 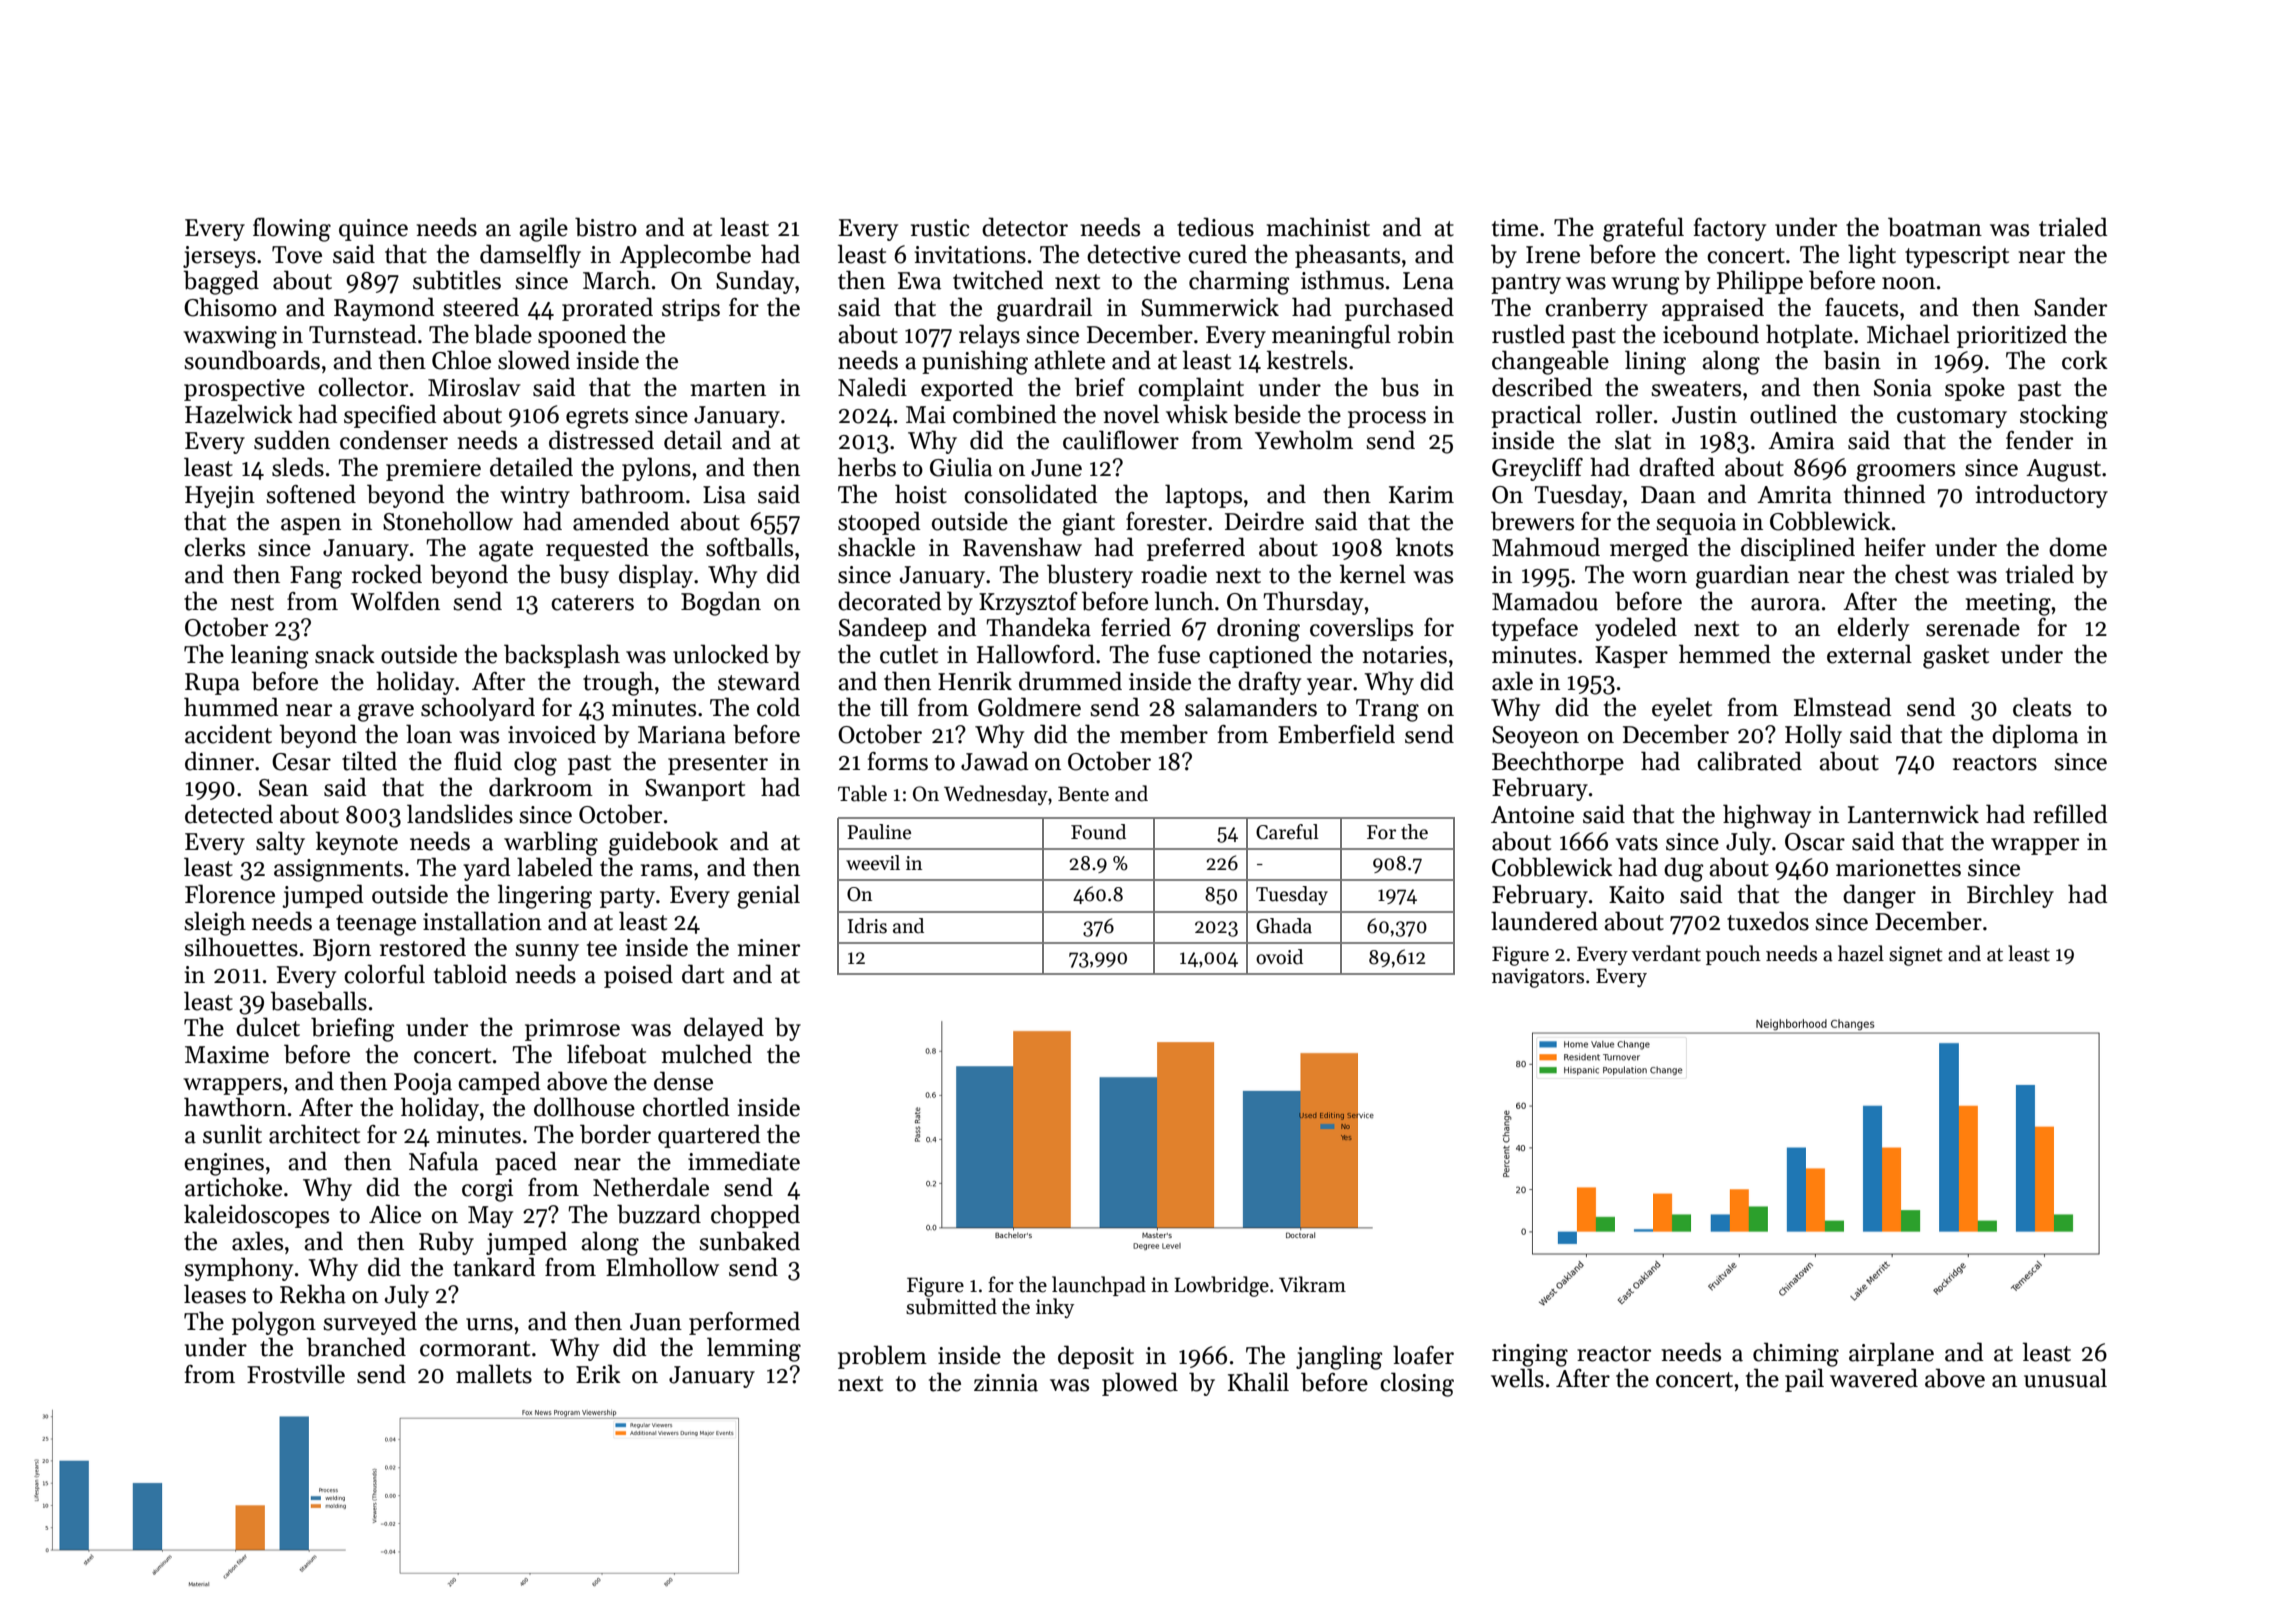 What do you see at coordinates (1713, 309) in the document?
I see `appraised` at bounding box center [1713, 309].
